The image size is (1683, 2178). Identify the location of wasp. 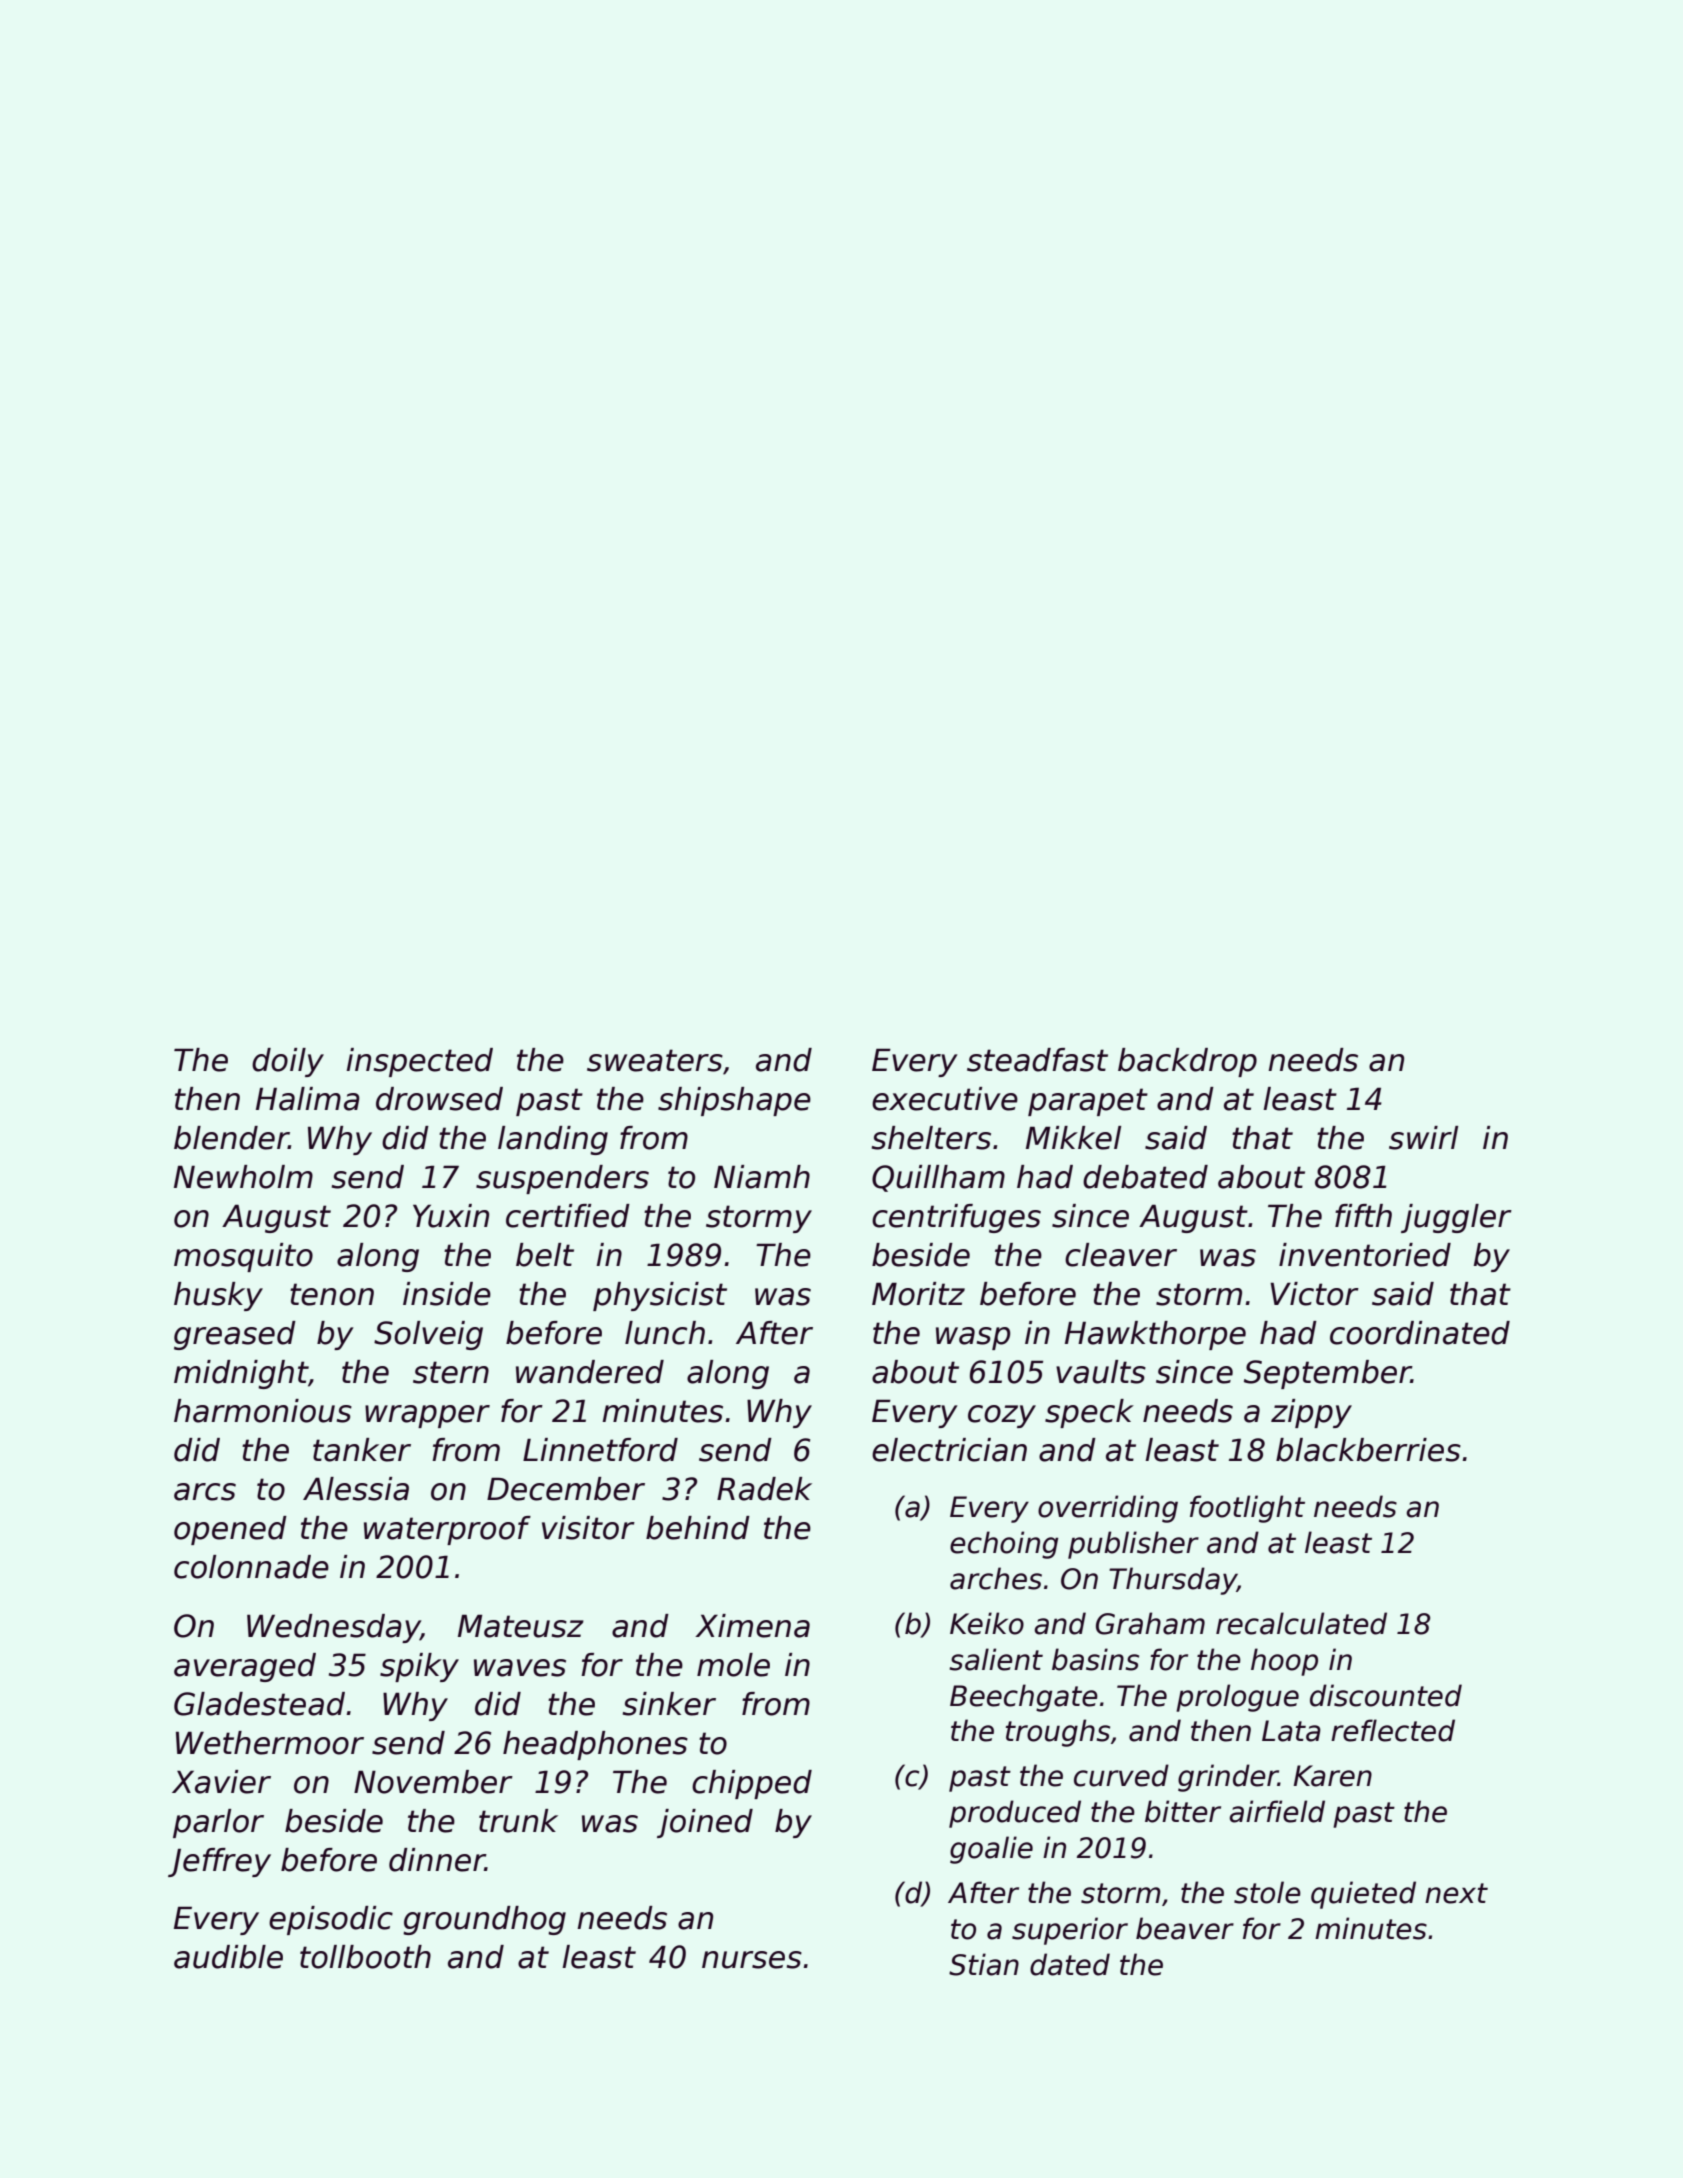
(973, 1338).
